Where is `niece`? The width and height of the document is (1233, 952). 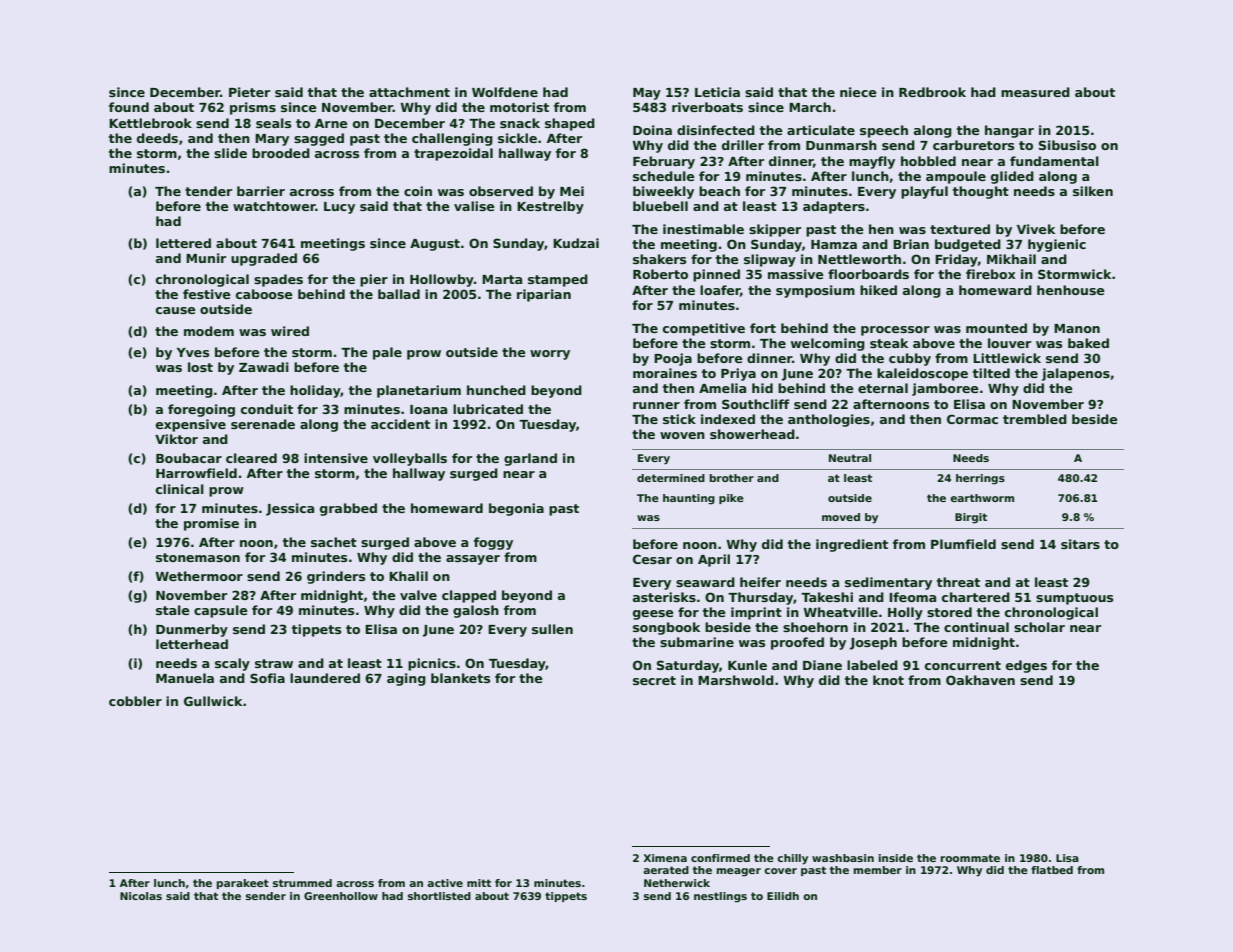
niece is located at coordinates (858, 92).
